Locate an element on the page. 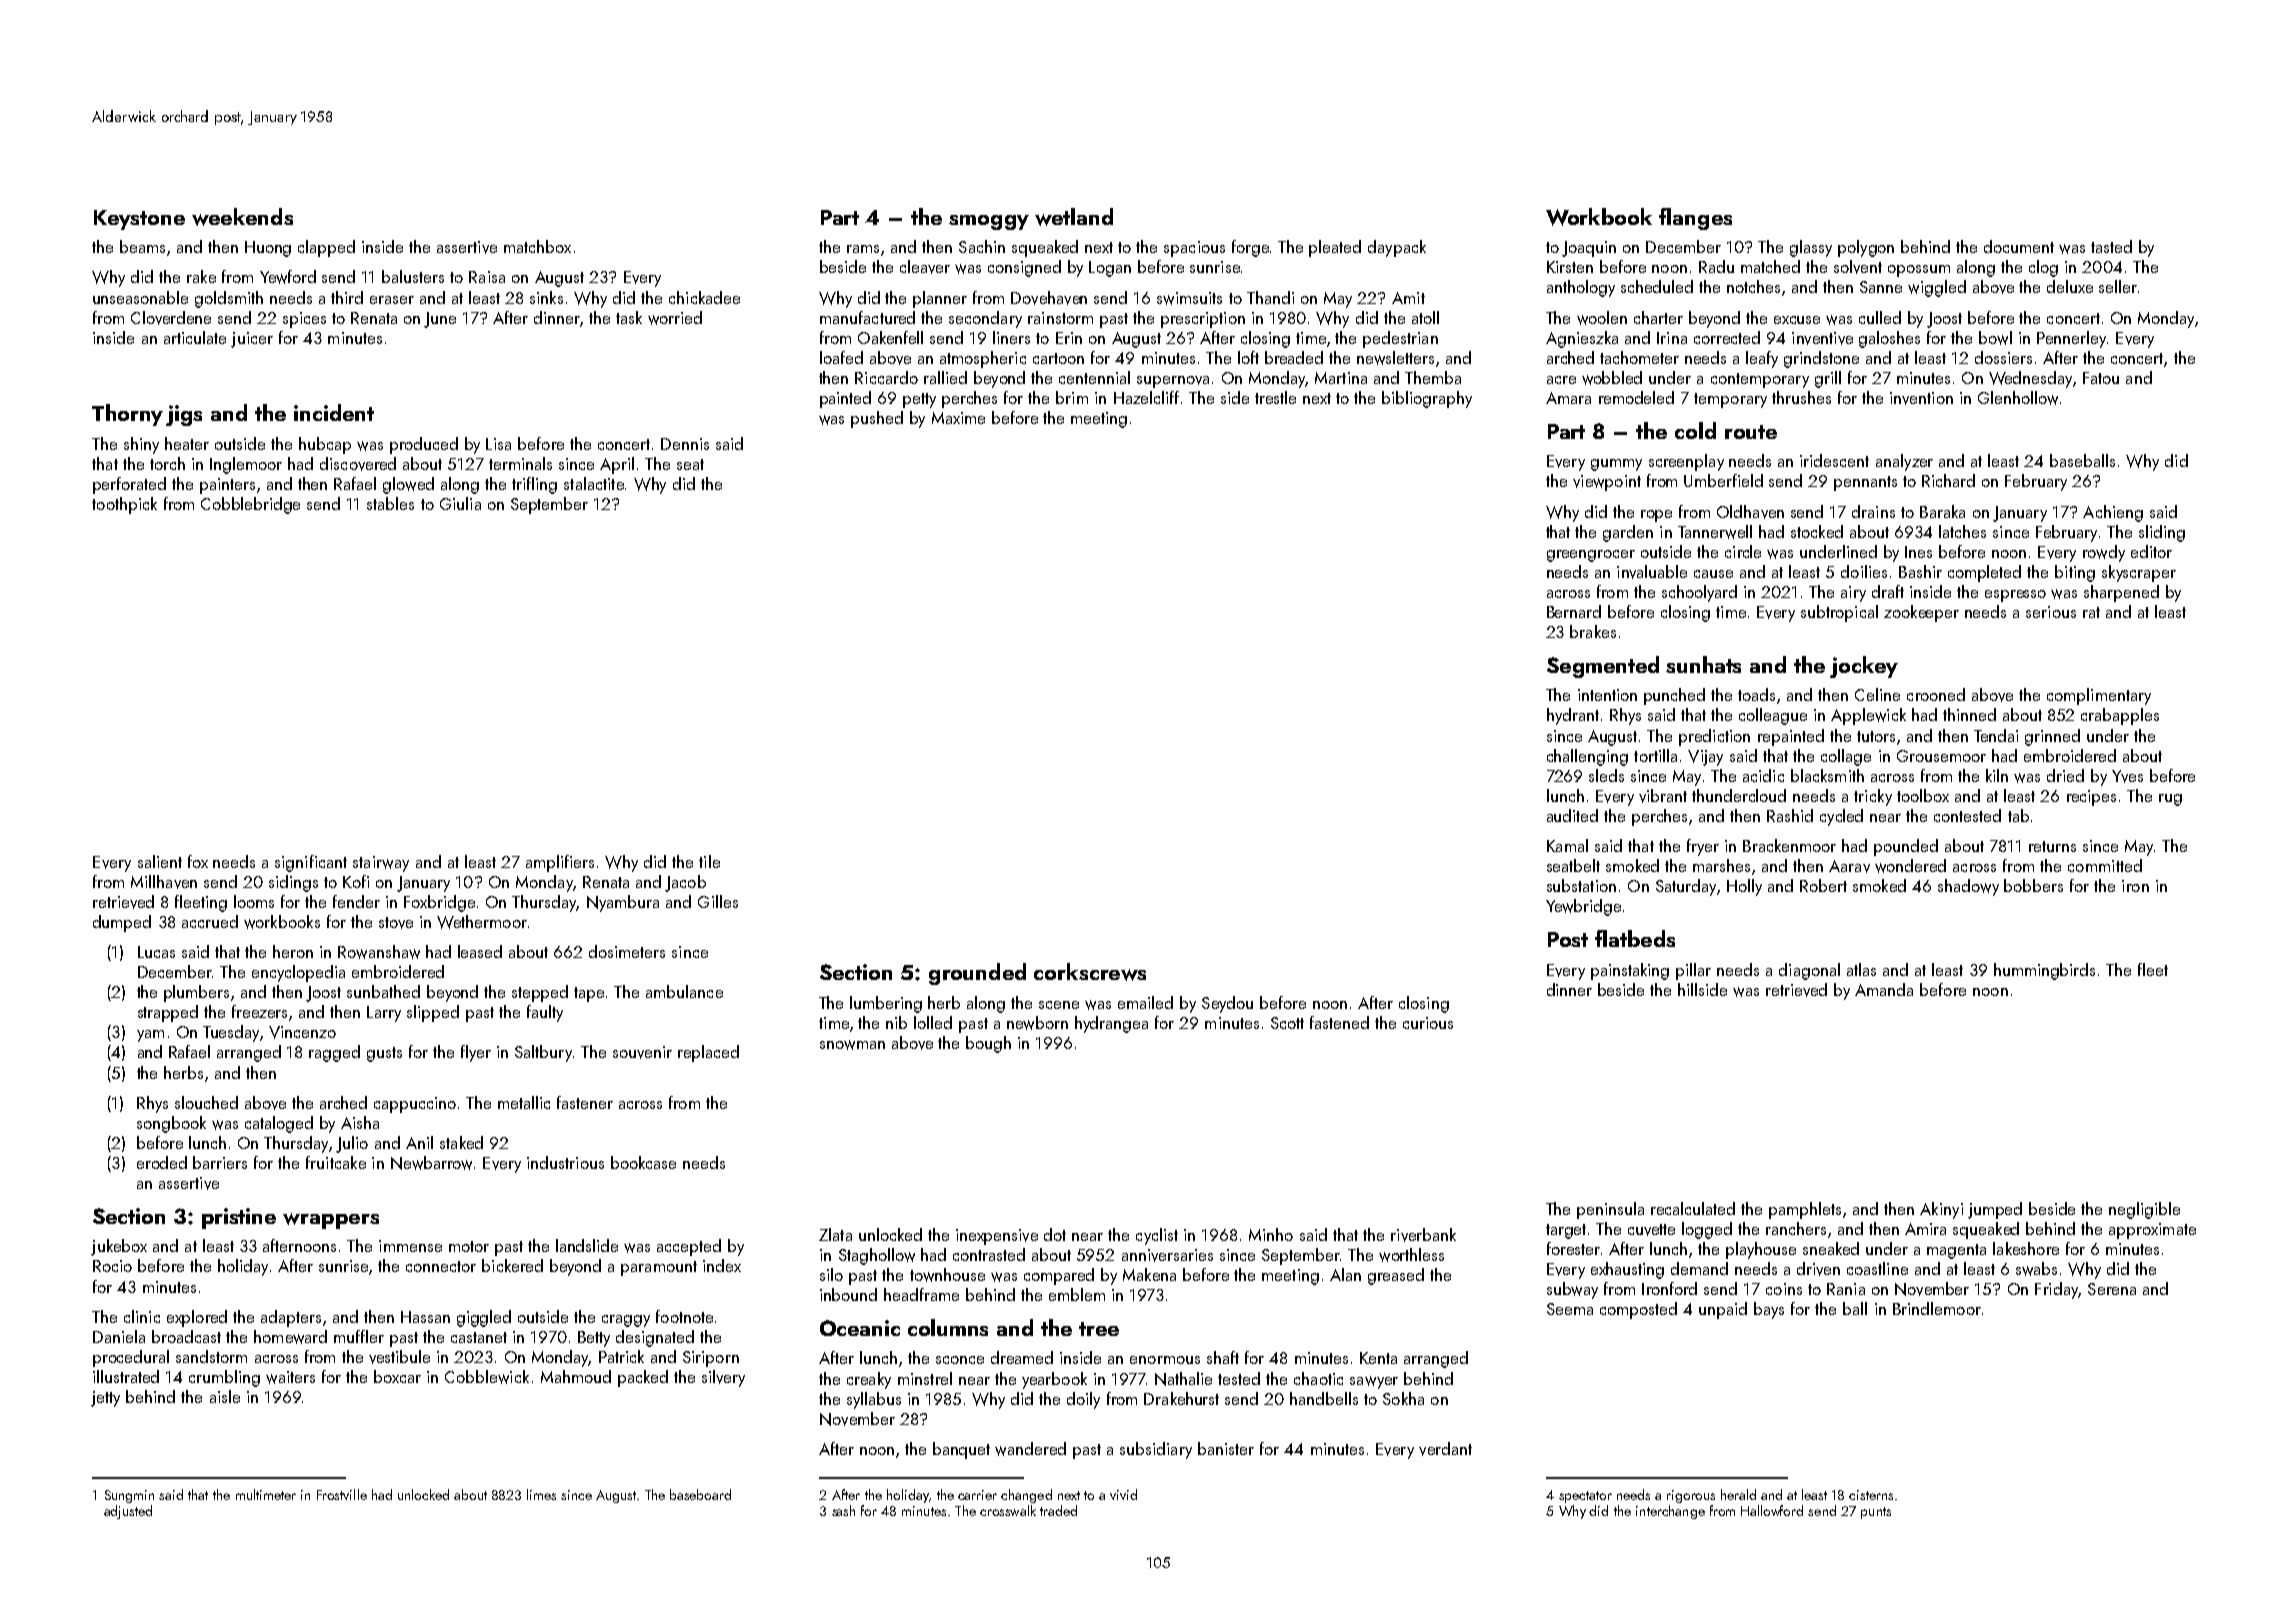 The image size is (2292, 1620). polygon is located at coordinates (1866, 248).
